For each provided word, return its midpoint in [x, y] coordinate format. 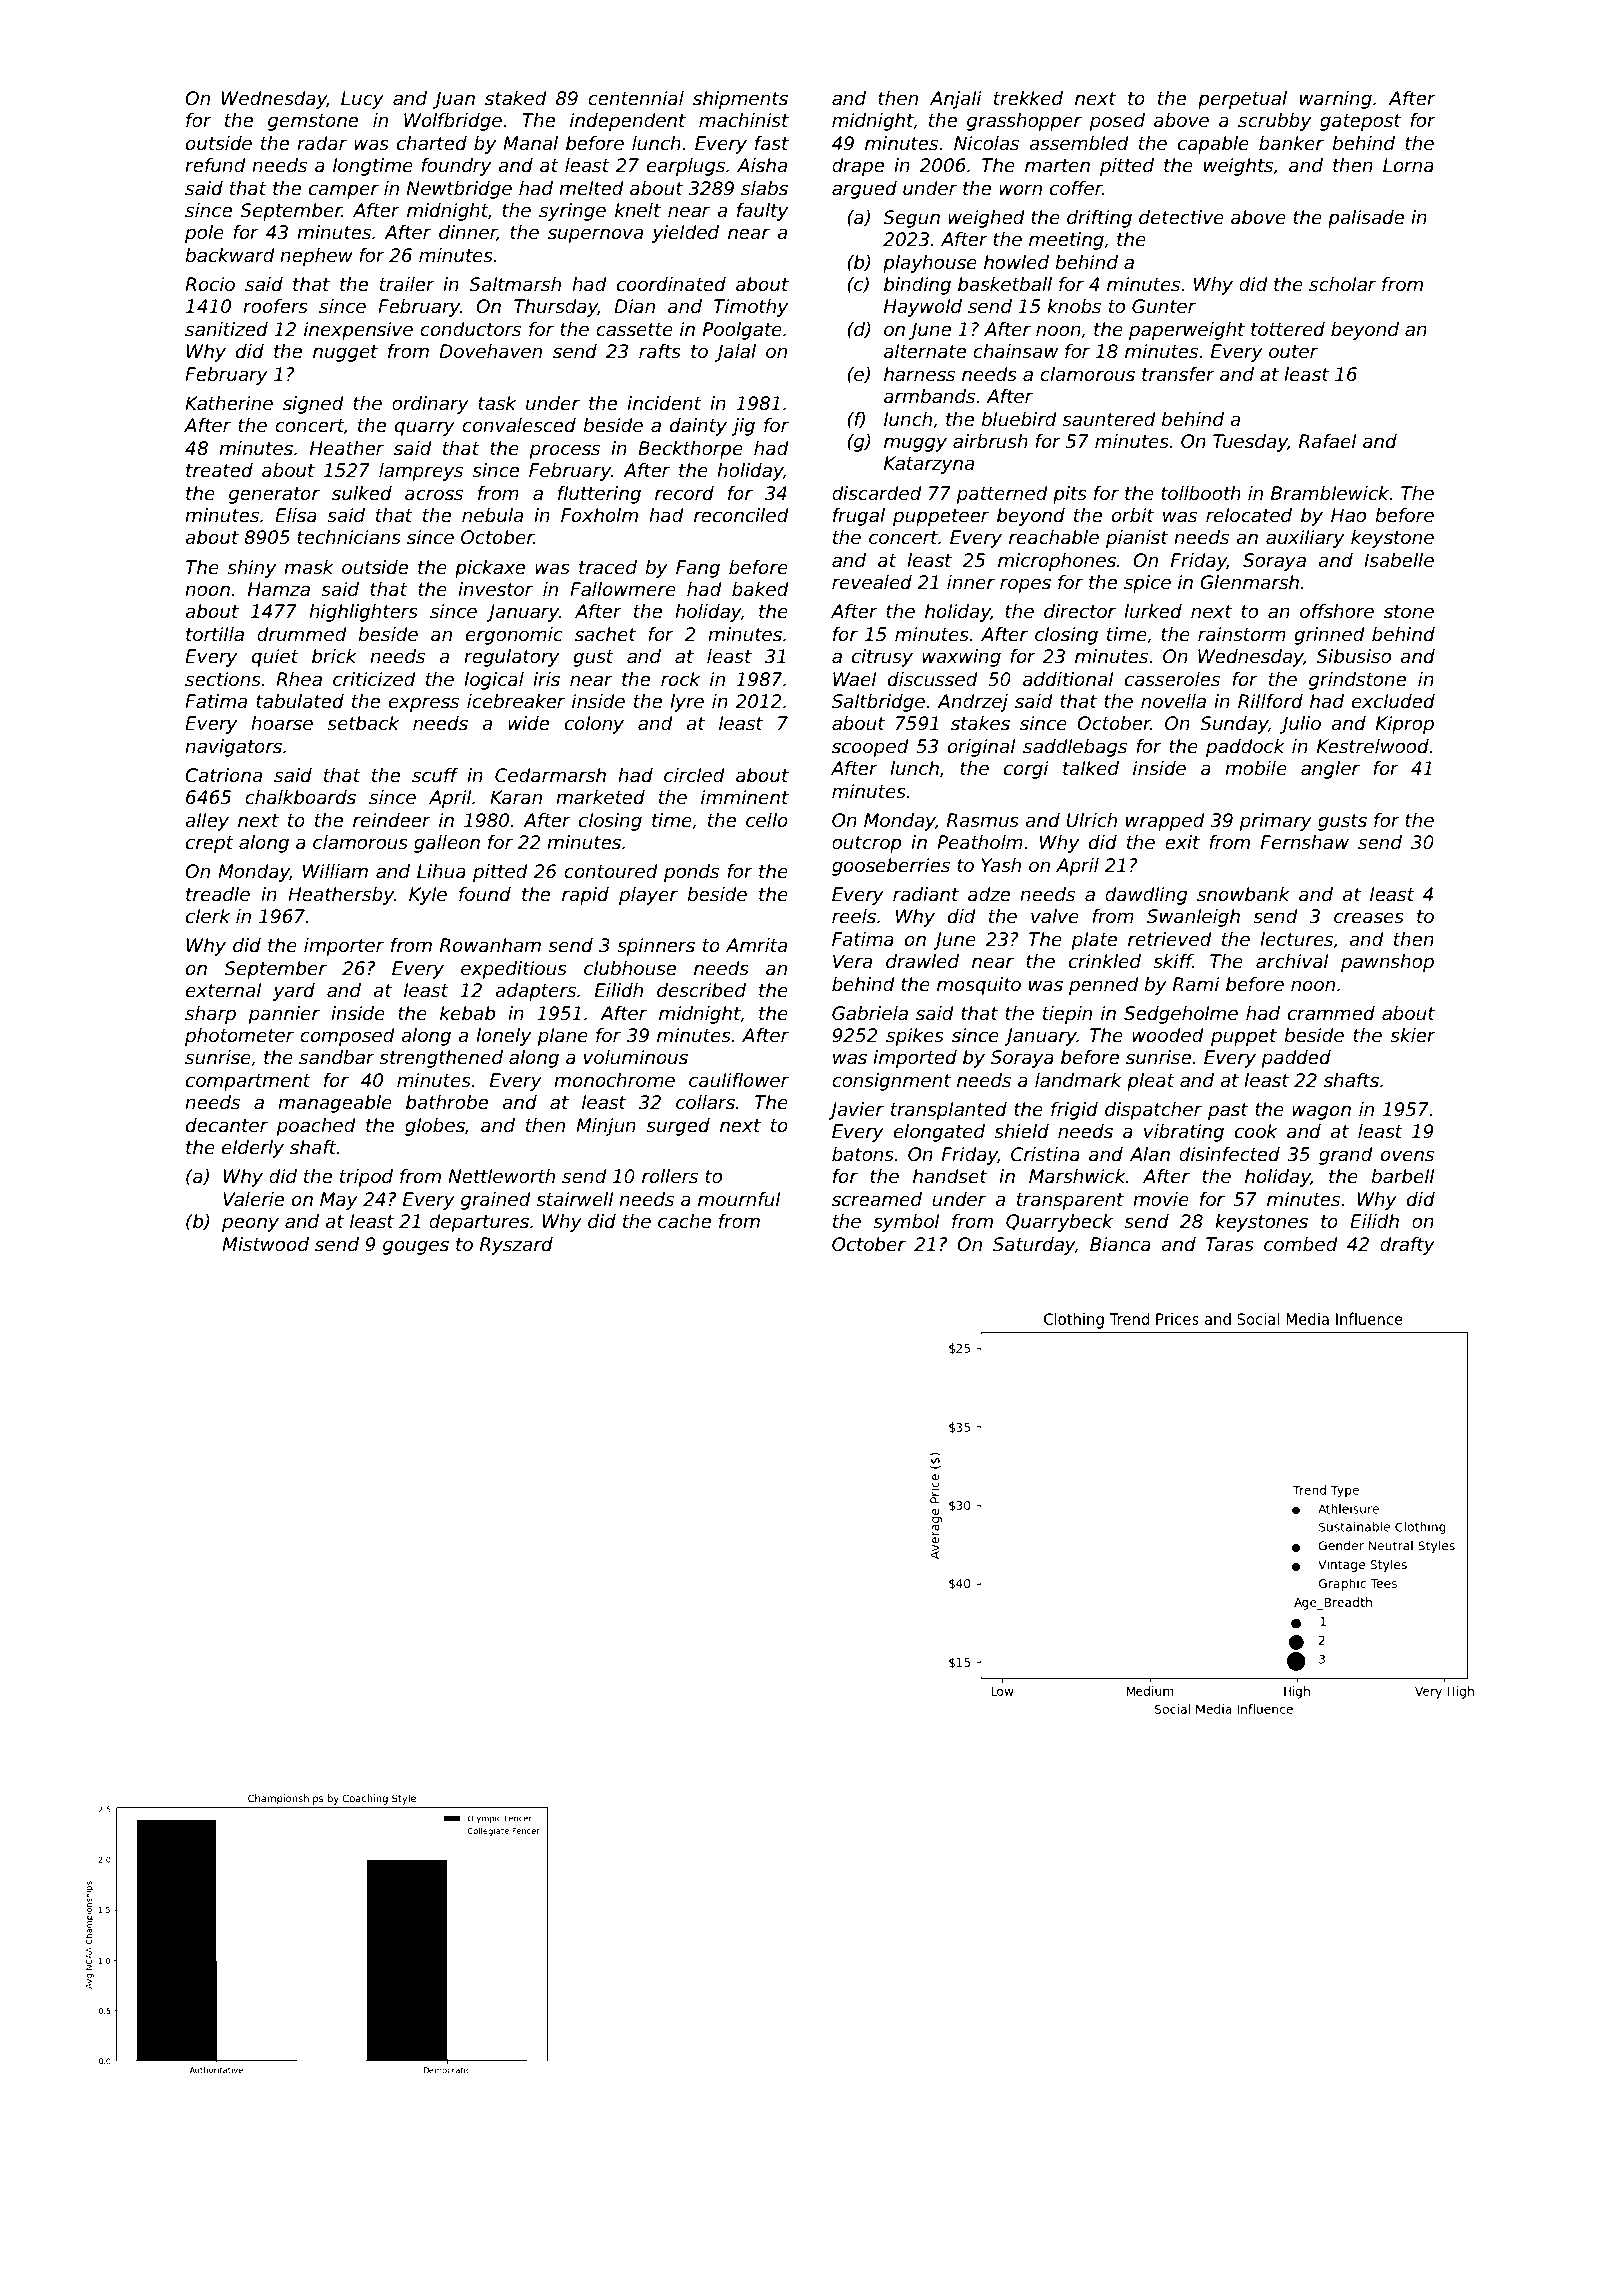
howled [1016, 262]
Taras [1230, 1244]
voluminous [635, 1057]
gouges [416, 1247]
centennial [636, 98]
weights [1238, 167]
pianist [1137, 539]
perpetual [1242, 100]
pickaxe [490, 569]
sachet [605, 634]
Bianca [1120, 1244]
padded [1296, 1059]
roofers [275, 306]
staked [516, 98]
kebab [467, 1013]
